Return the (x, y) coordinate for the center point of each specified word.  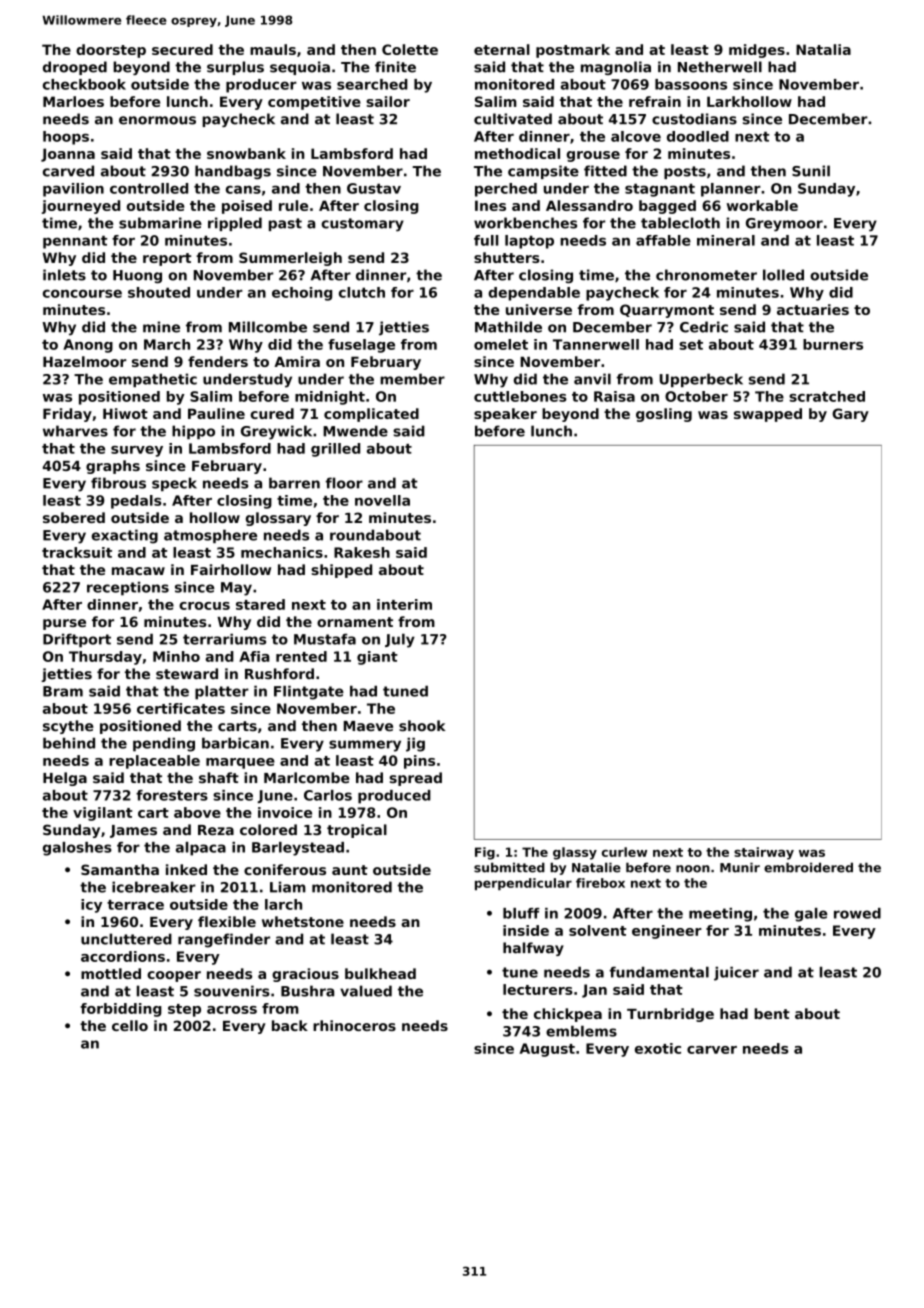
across (232, 1010)
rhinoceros (354, 1025)
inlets (64, 275)
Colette (410, 49)
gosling (664, 415)
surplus (235, 68)
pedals (136, 502)
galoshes (77, 849)
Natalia (823, 49)
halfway (533, 949)
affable (663, 240)
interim (404, 604)
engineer (667, 932)
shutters (507, 257)
